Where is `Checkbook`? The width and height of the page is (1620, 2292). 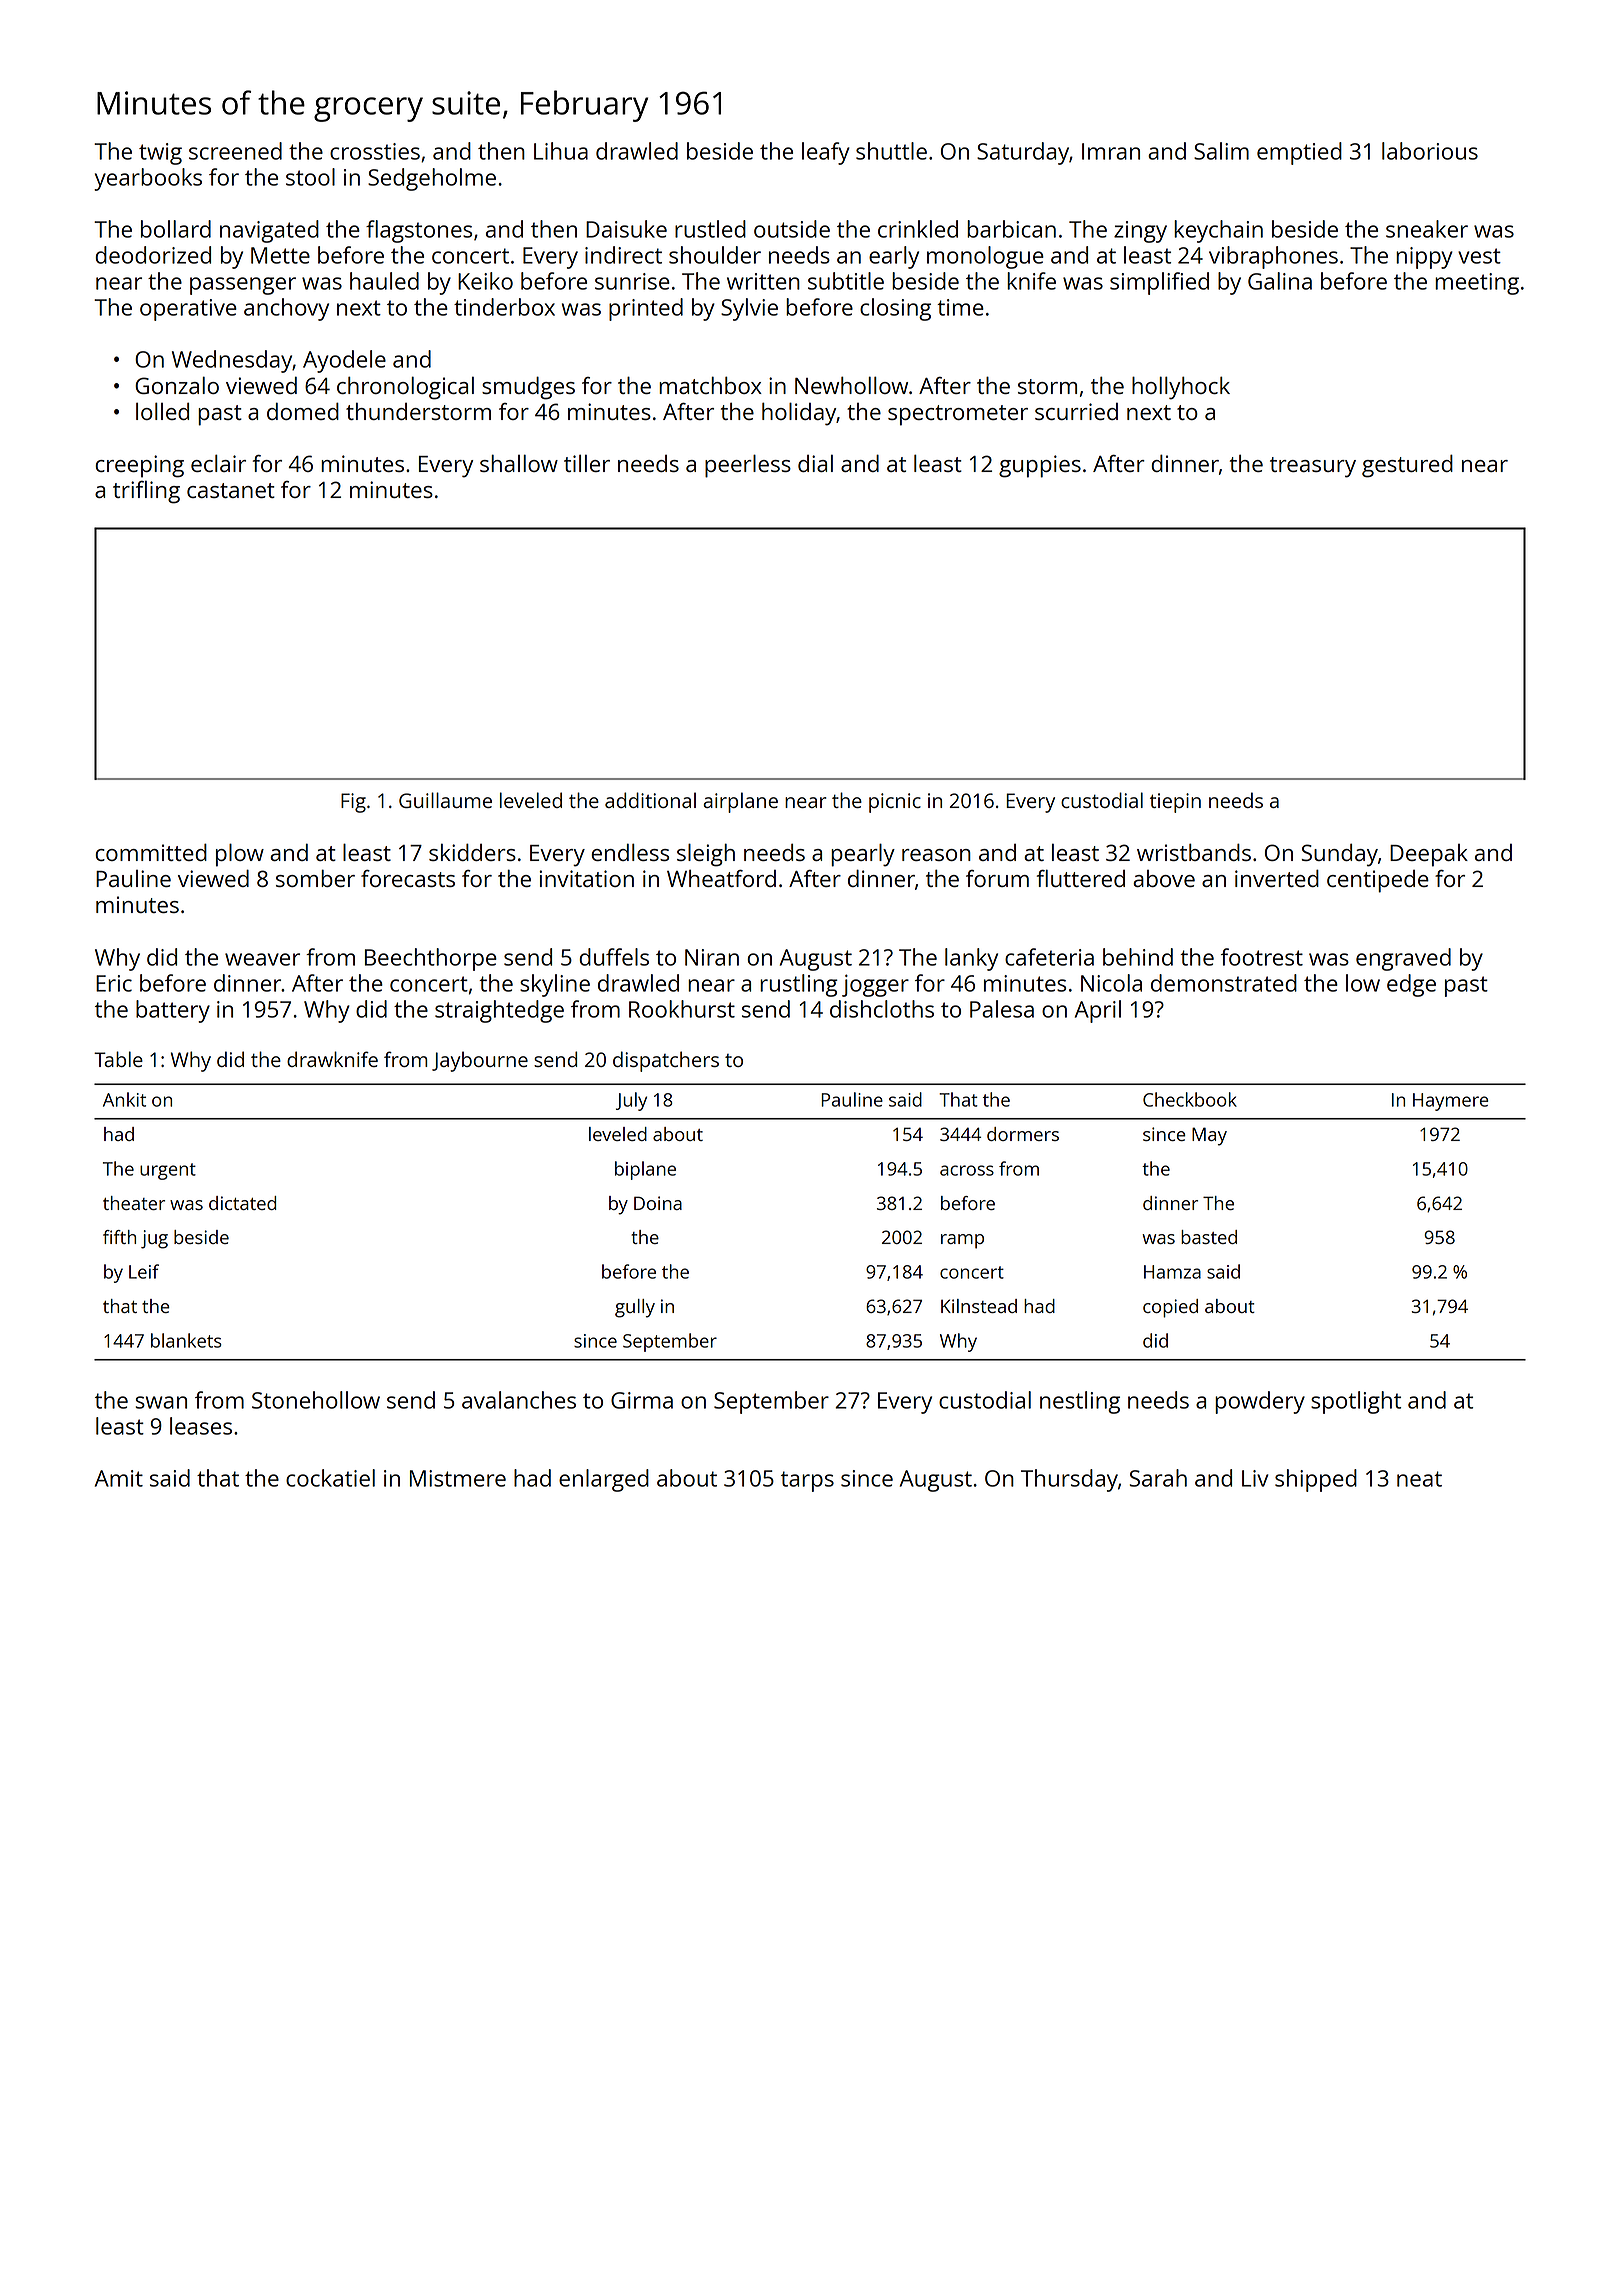 Checkbook is located at coordinates (1190, 1099).
